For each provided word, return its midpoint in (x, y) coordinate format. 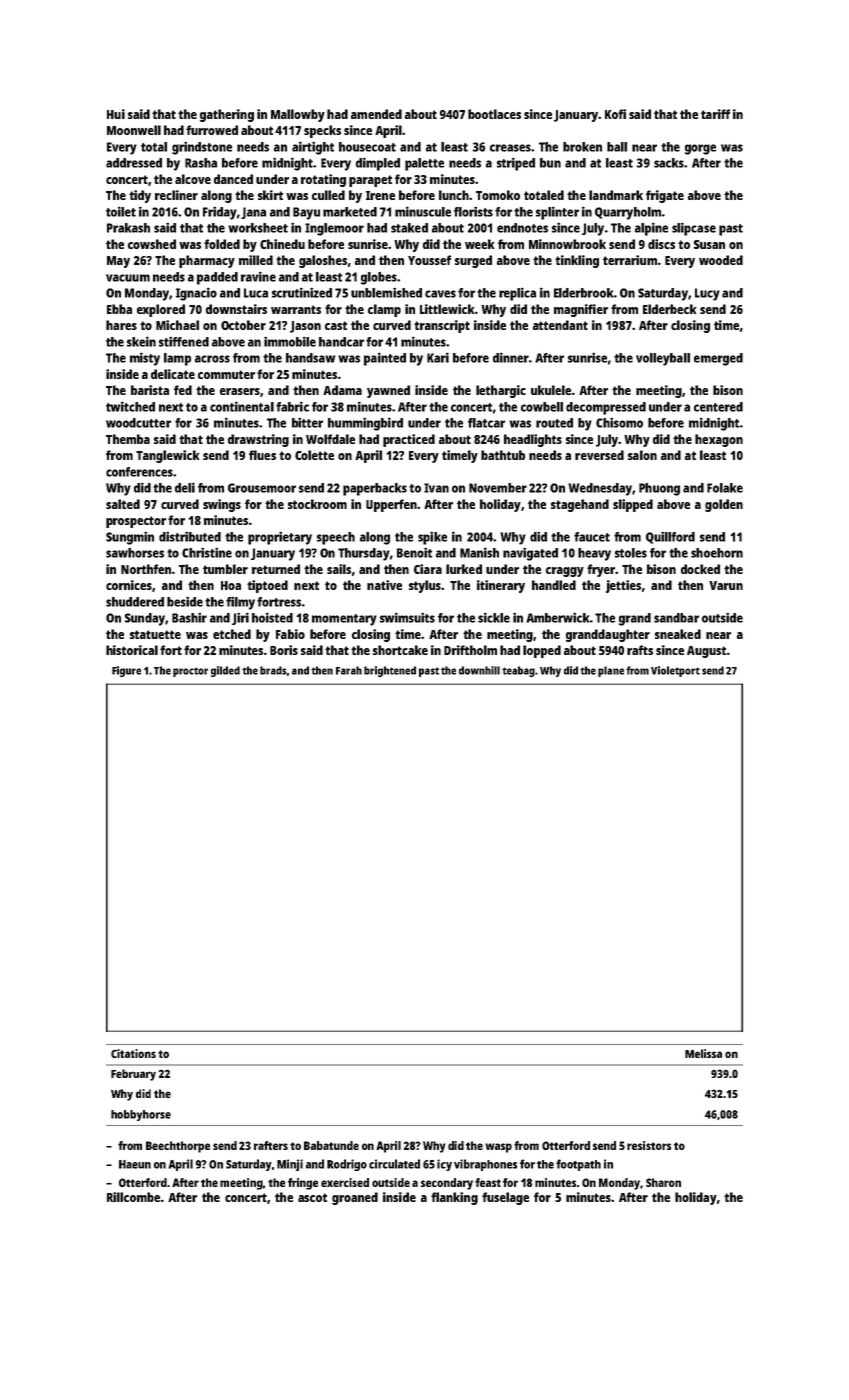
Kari (438, 357)
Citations (133, 1053)
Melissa (703, 1053)
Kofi (615, 114)
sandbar (676, 618)
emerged (718, 359)
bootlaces (494, 114)
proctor (190, 672)
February (133, 1075)
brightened (390, 671)
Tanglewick (168, 456)
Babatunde (331, 1145)
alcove (193, 179)
